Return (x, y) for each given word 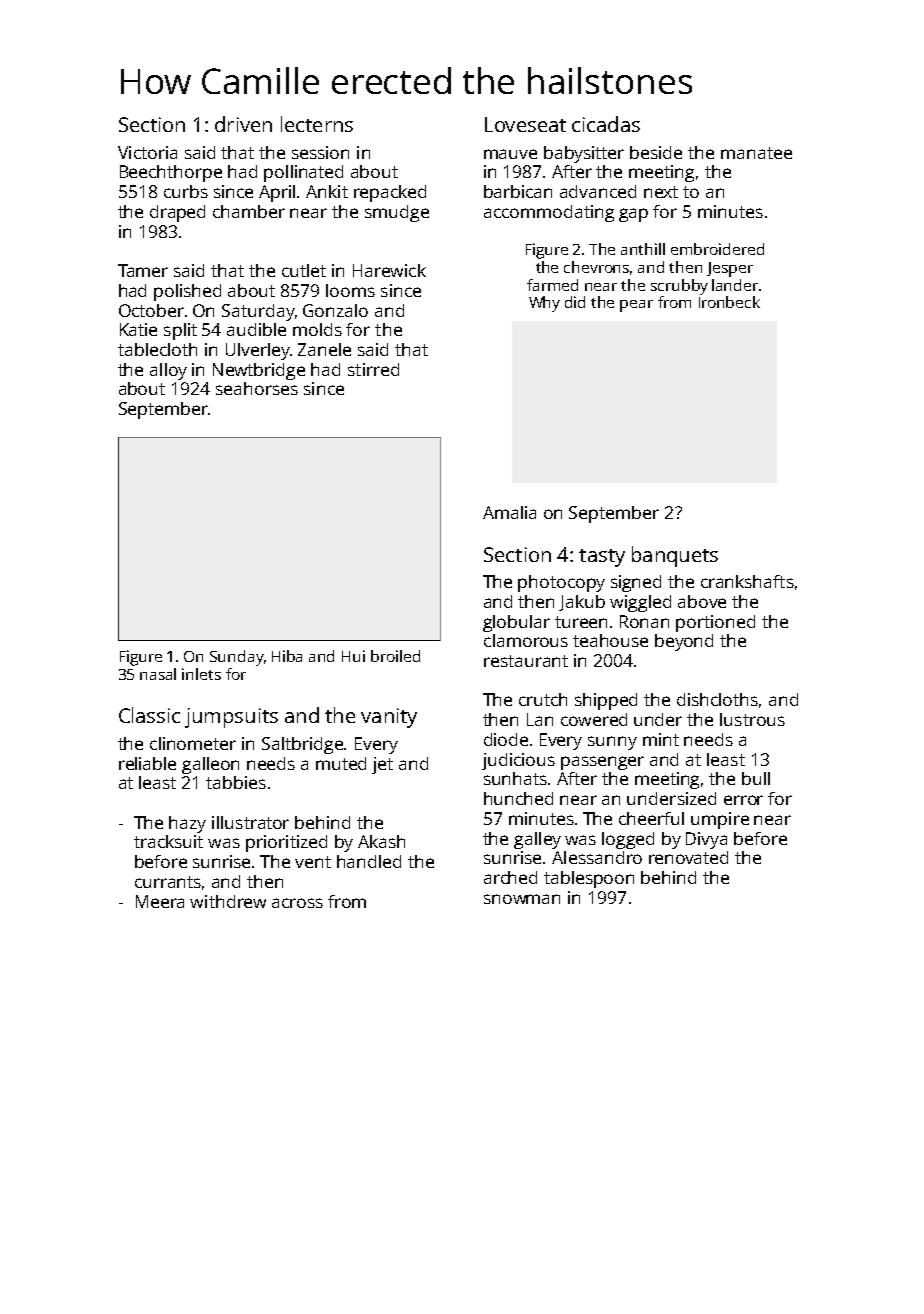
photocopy (561, 583)
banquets (675, 556)
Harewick (389, 270)
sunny (612, 743)
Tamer (143, 270)
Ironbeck (729, 302)
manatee (756, 153)
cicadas (606, 124)
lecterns (317, 124)
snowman (522, 899)
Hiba (287, 656)
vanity (389, 718)
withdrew (228, 901)
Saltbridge (303, 745)
